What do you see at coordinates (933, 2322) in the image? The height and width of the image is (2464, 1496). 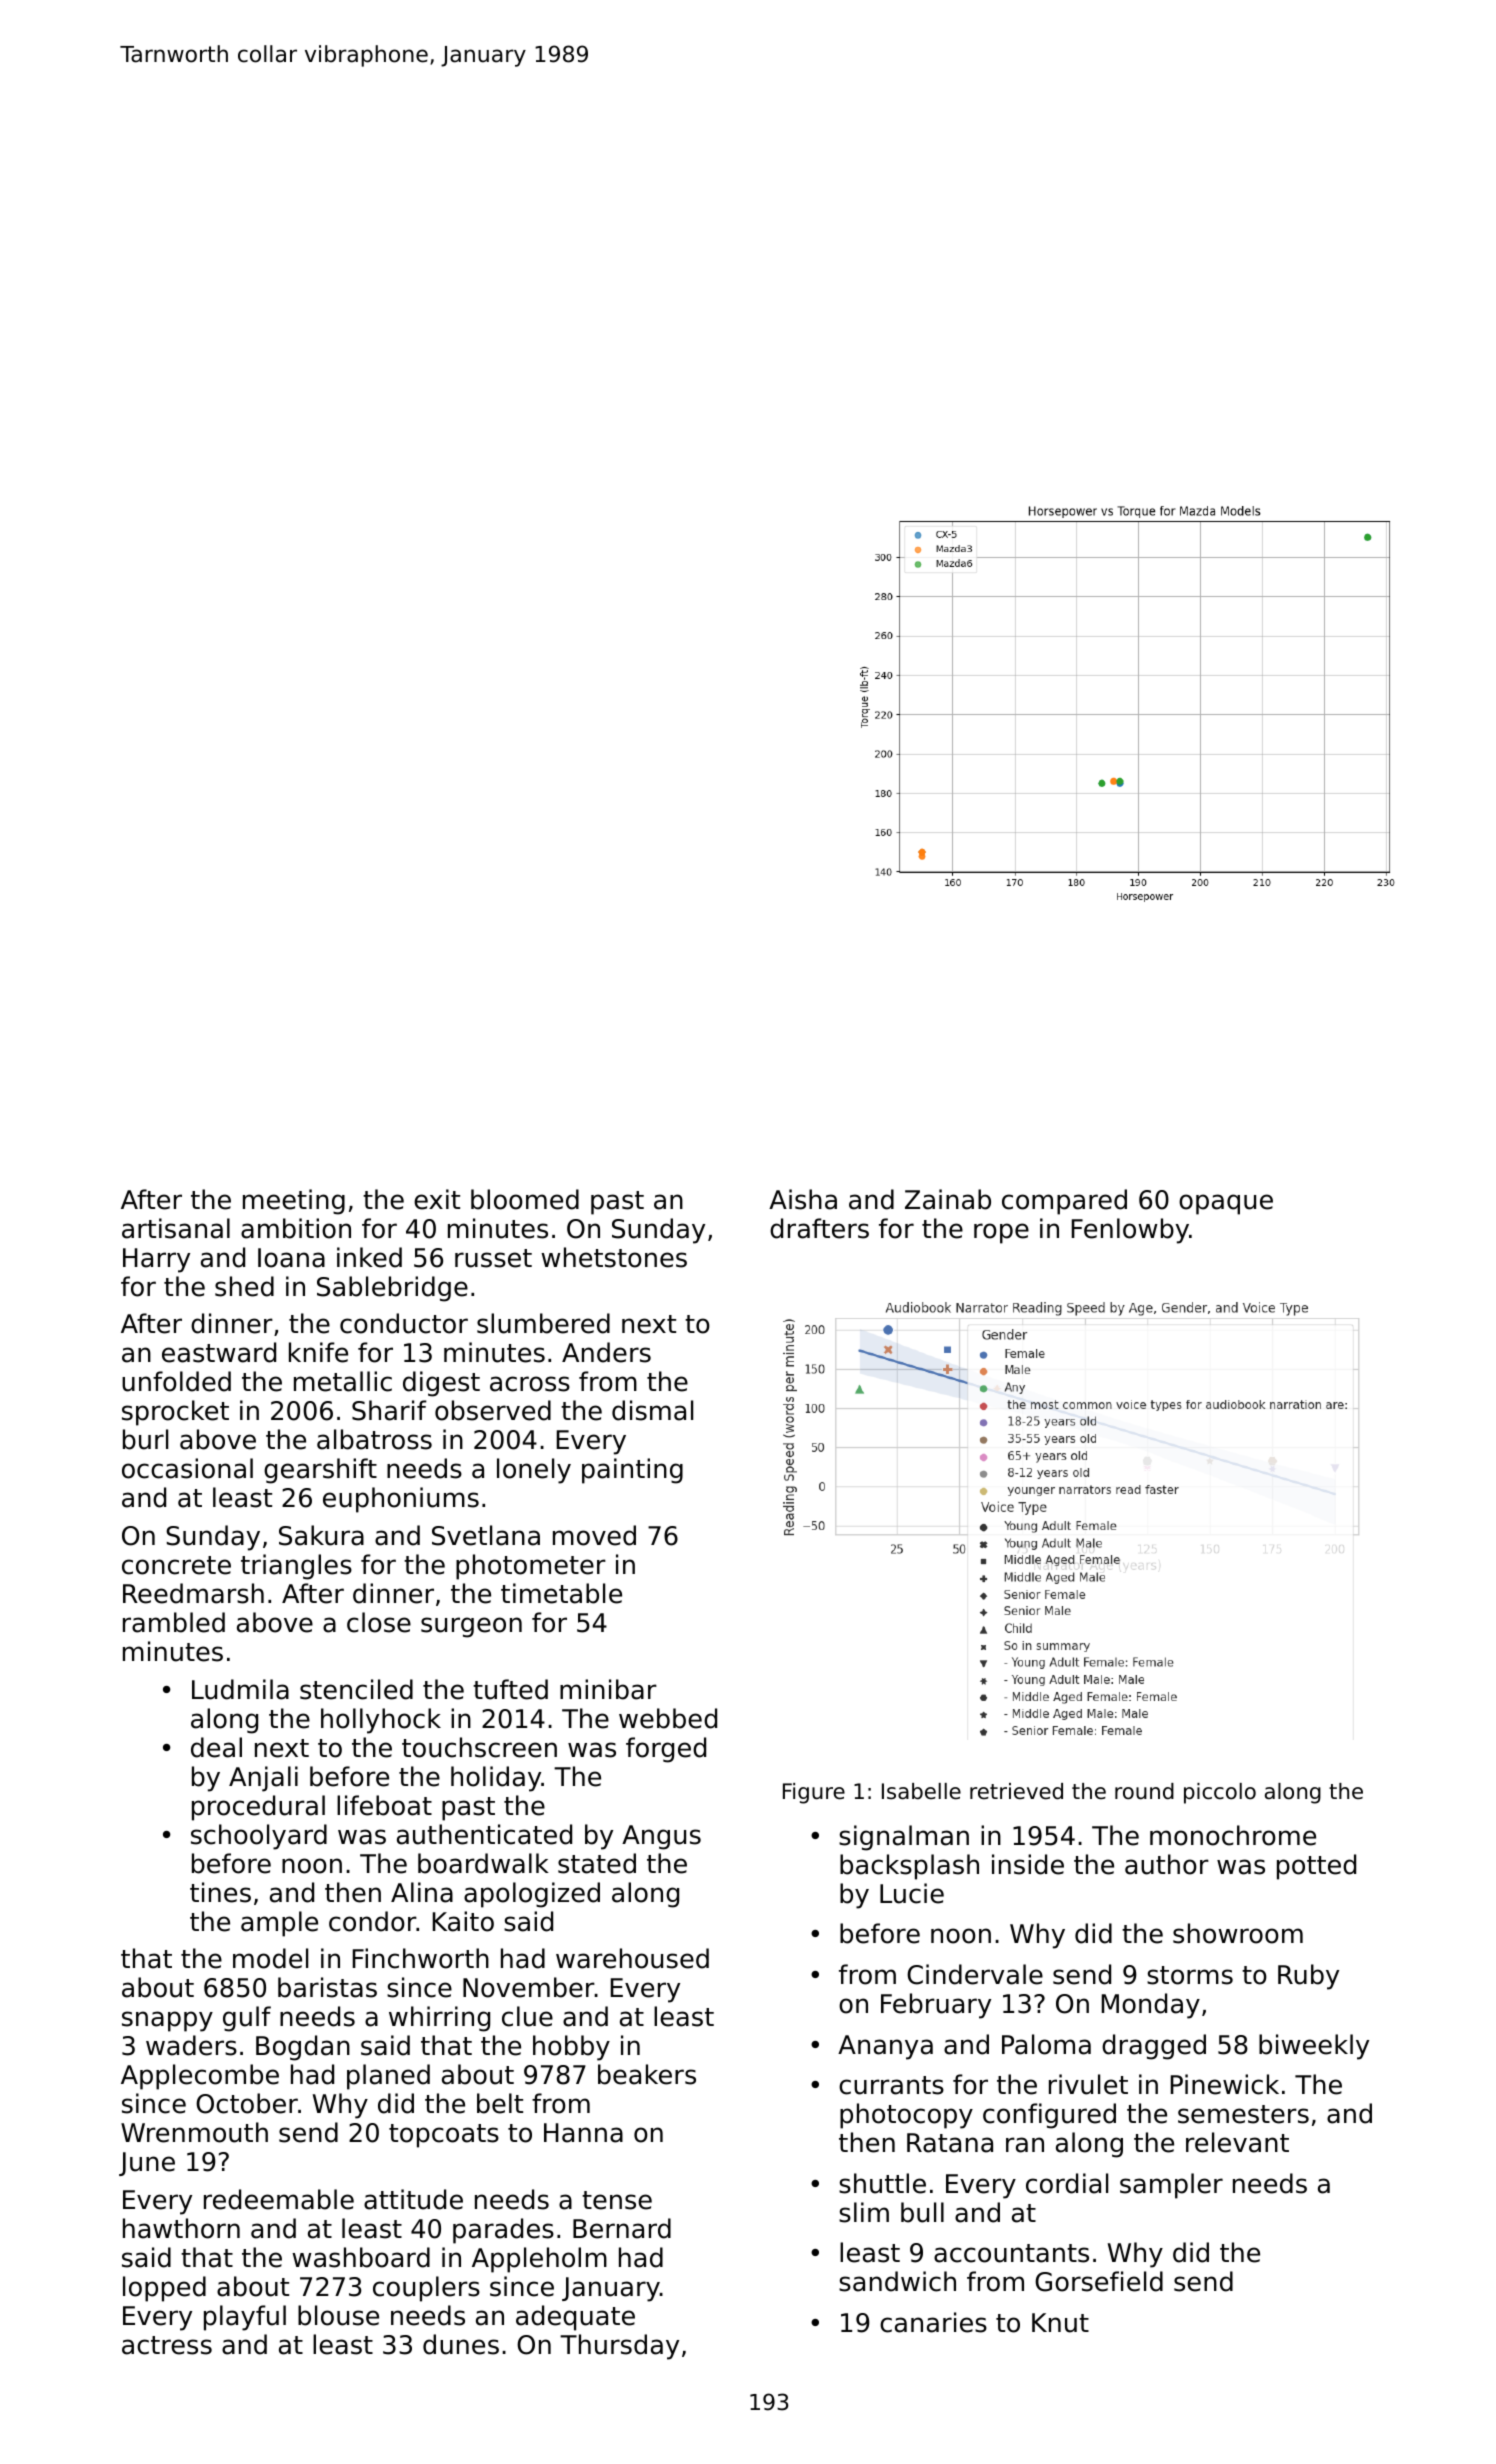 I see `canaries` at bounding box center [933, 2322].
